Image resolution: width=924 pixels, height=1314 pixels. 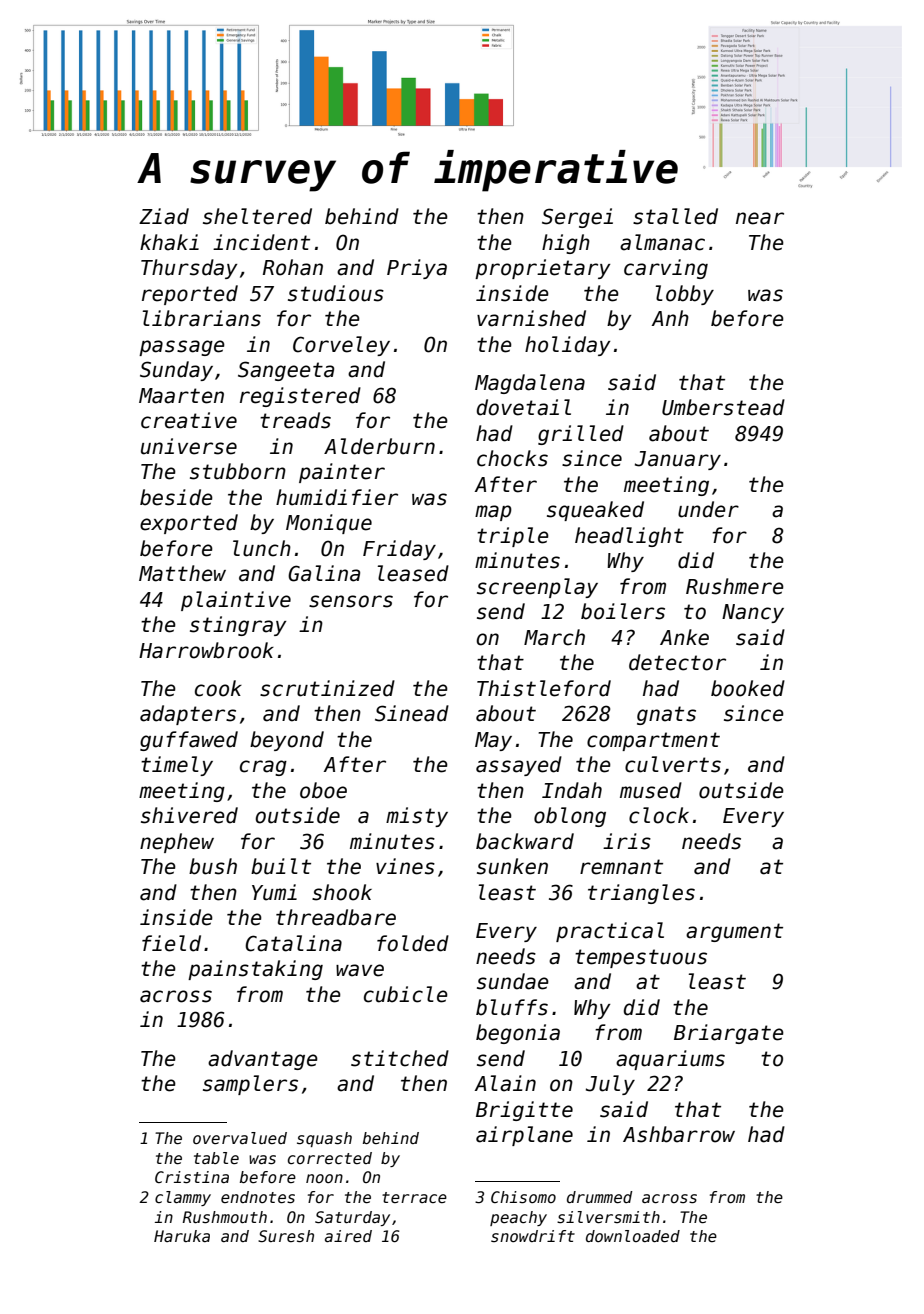 What do you see at coordinates (405, 866) in the page?
I see `vines` at bounding box center [405, 866].
